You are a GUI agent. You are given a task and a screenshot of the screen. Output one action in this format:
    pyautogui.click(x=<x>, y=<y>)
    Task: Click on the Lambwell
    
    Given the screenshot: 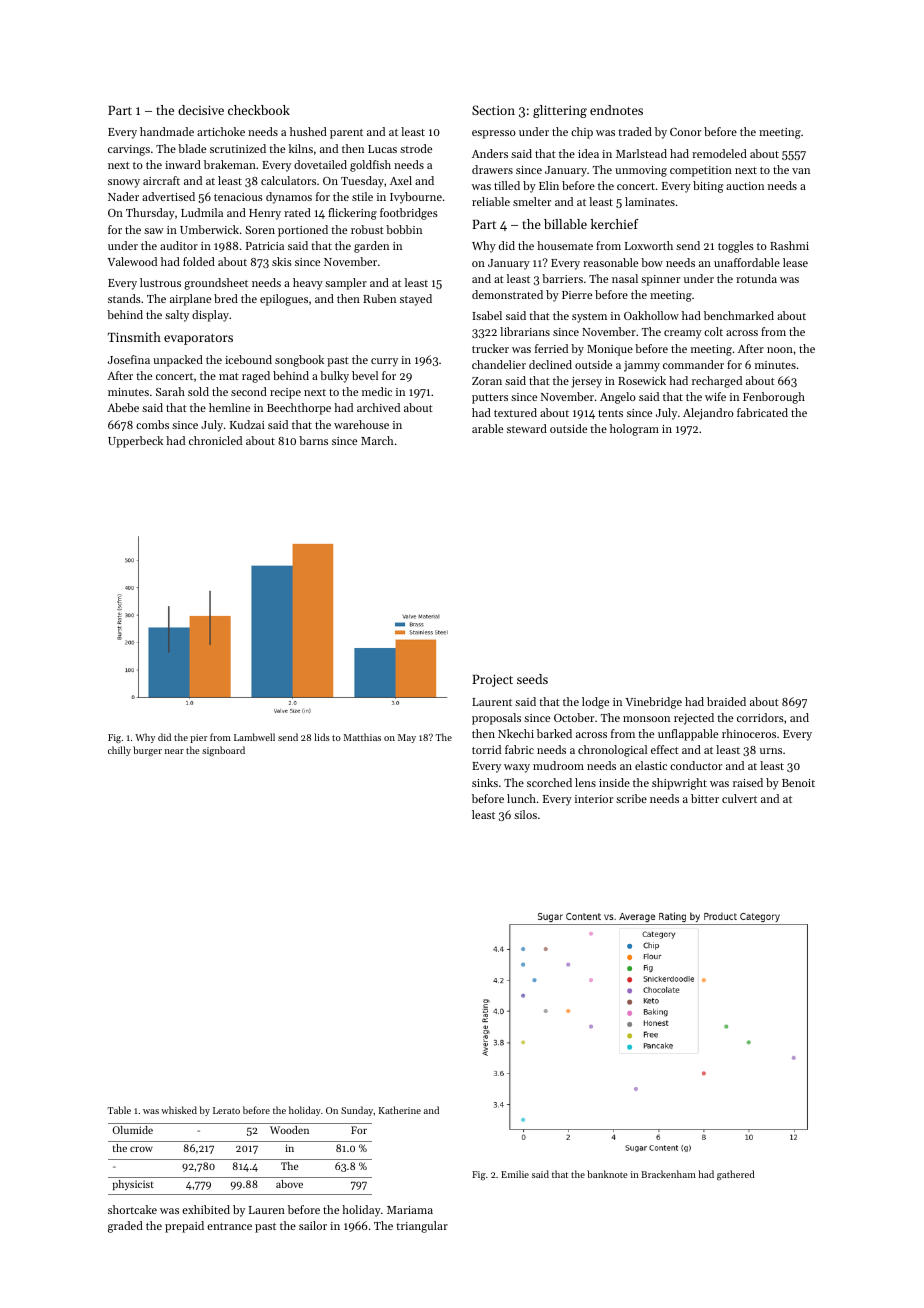 What is the action you would take?
    pyautogui.click(x=254, y=737)
